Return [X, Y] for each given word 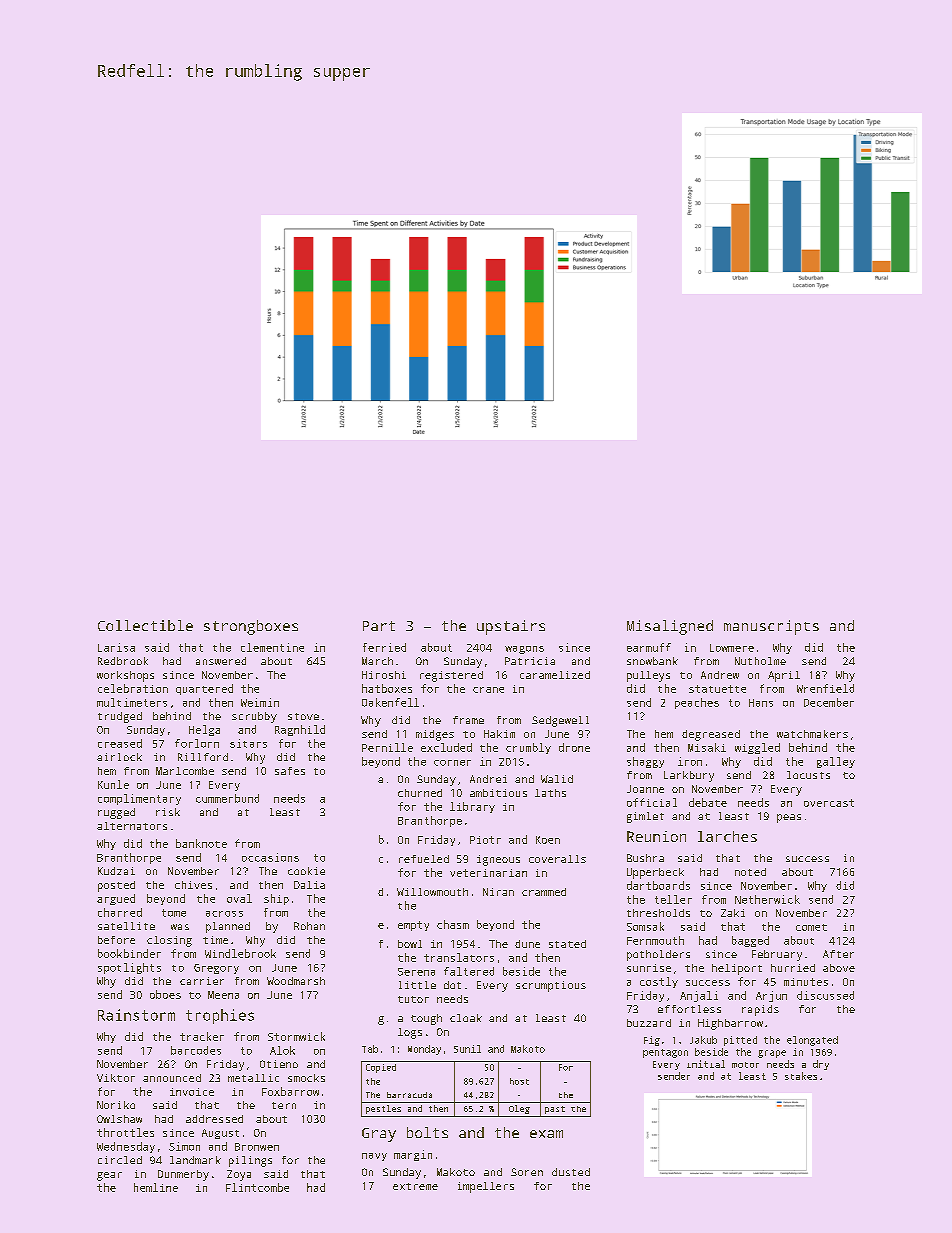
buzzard [649, 1023]
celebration [133, 688]
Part [379, 626]
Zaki [733, 913]
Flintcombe [257, 1187]
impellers [486, 1187]
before [116, 940]
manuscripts [771, 627]
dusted [571, 1172]
